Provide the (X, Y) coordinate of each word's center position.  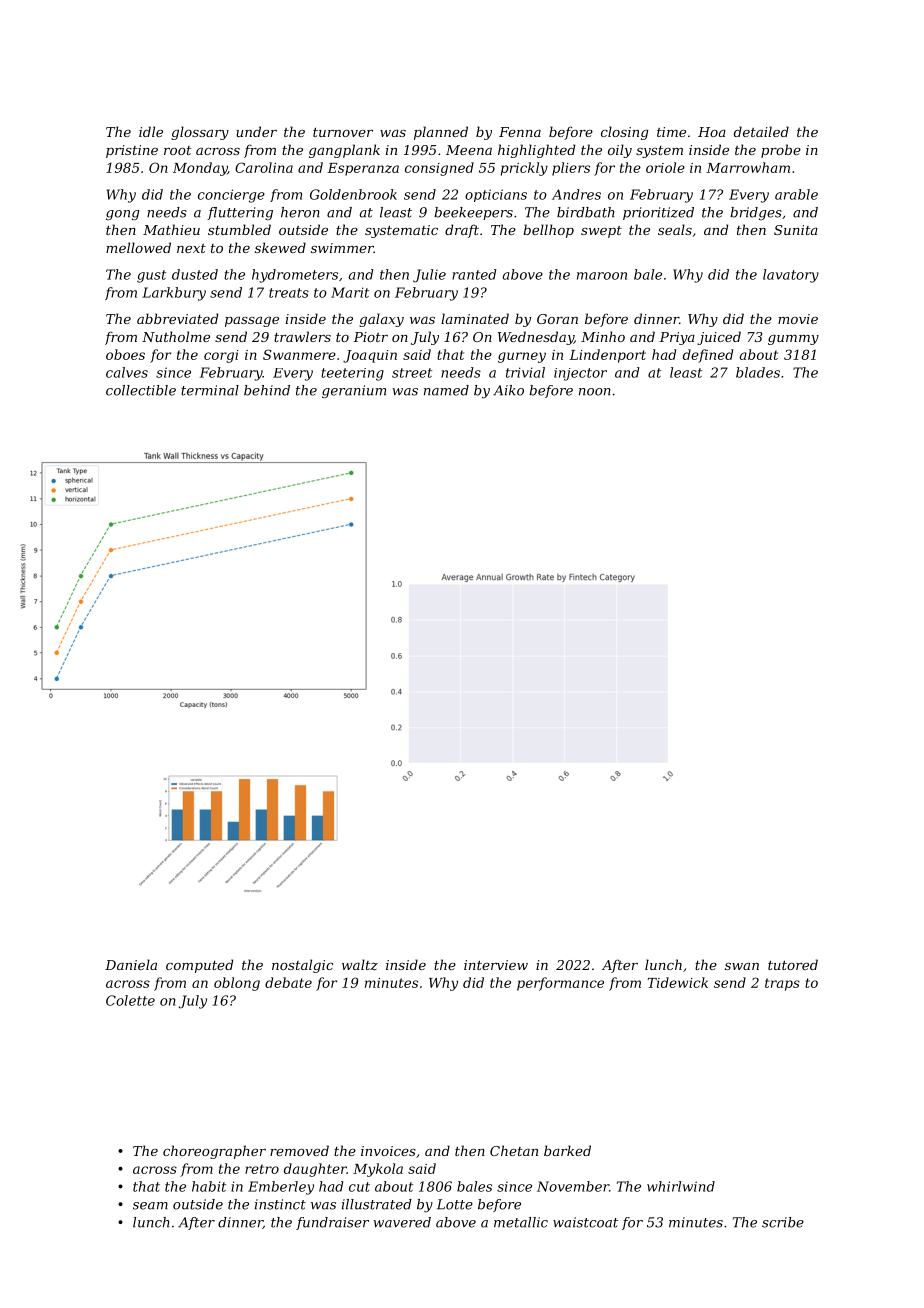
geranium (354, 391)
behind (267, 390)
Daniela (131, 964)
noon (595, 392)
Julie (429, 276)
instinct (280, 1204)
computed (199, 966)
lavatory (791, 276)
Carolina (264, 167)
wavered (402, 1222)
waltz (360, 965)
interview (496, 965)
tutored (793, 964)
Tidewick (678, 982)
